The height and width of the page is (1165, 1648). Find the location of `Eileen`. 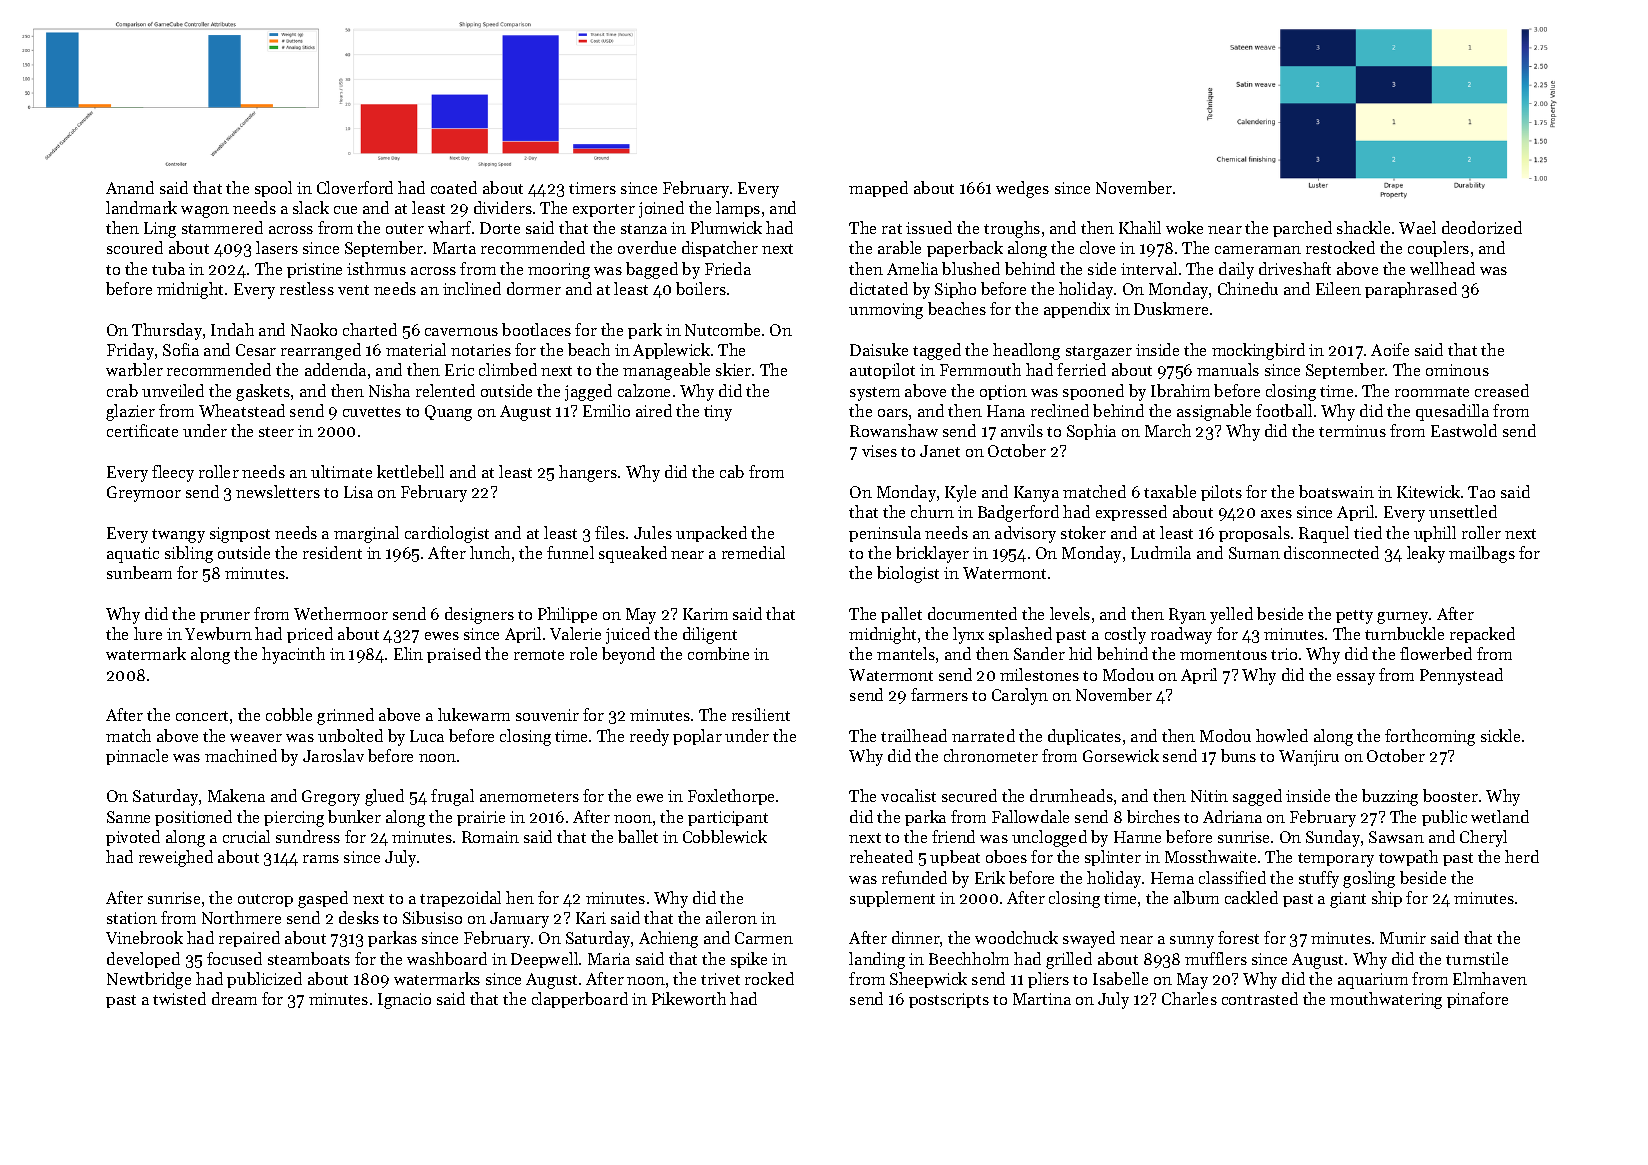

Eileen is located at coordinates (1338, 288).
